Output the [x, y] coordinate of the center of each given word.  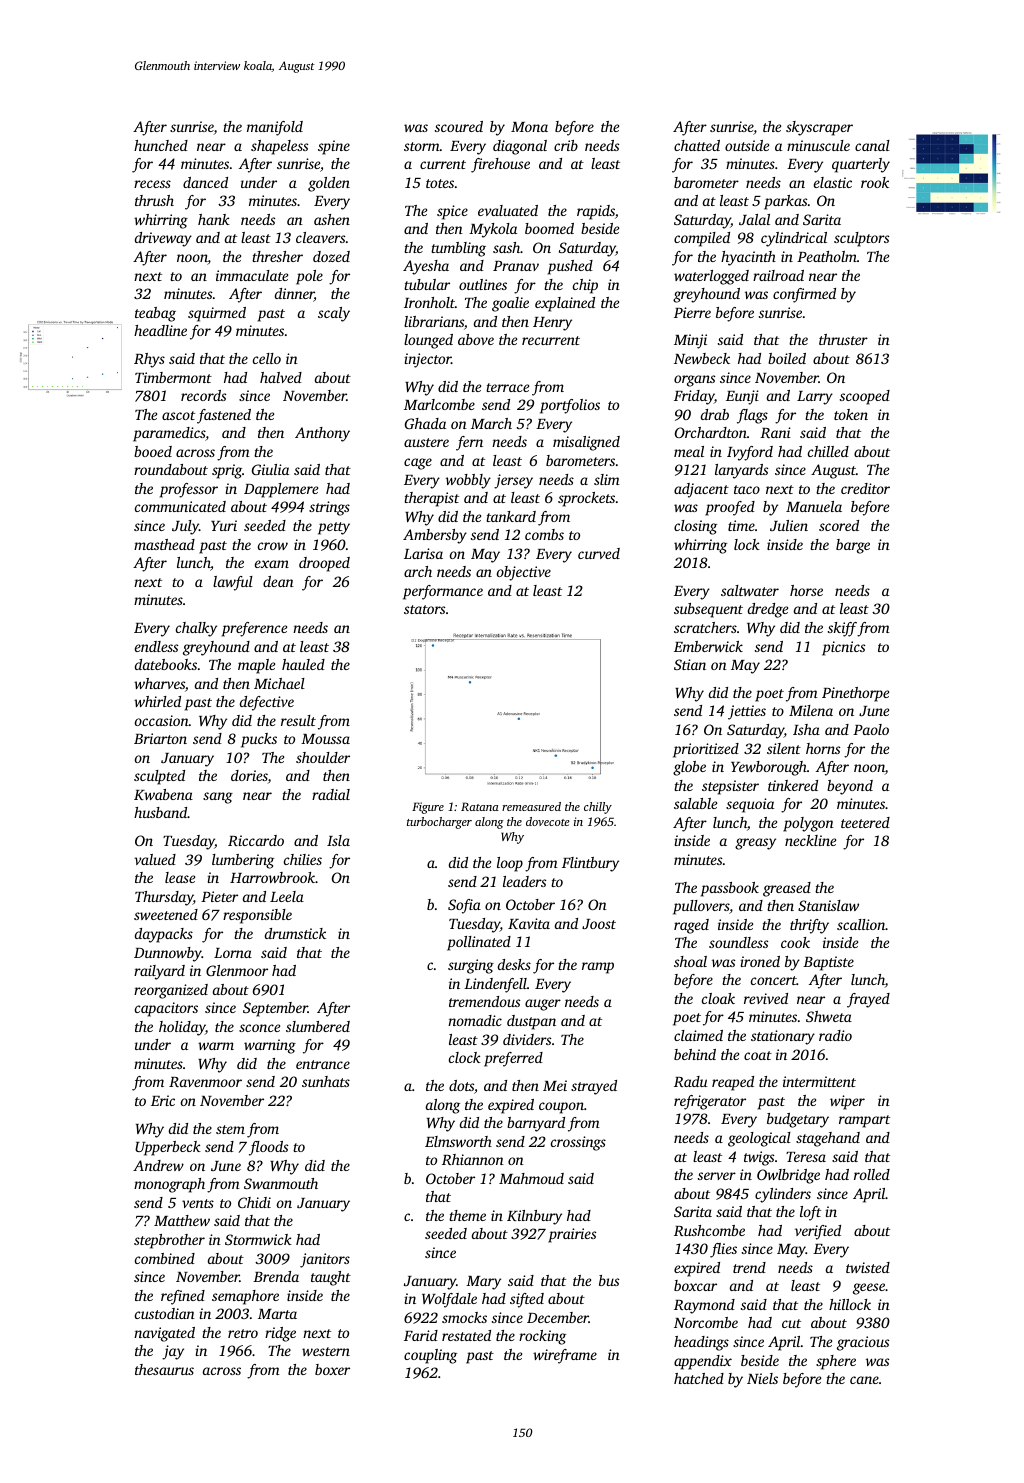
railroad [778, 275]
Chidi [254, 1202]
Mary [483, 1283]
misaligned [586, 443]
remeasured [531, 806]
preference [254, 629]
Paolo [871, 729]
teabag [155, 314]
